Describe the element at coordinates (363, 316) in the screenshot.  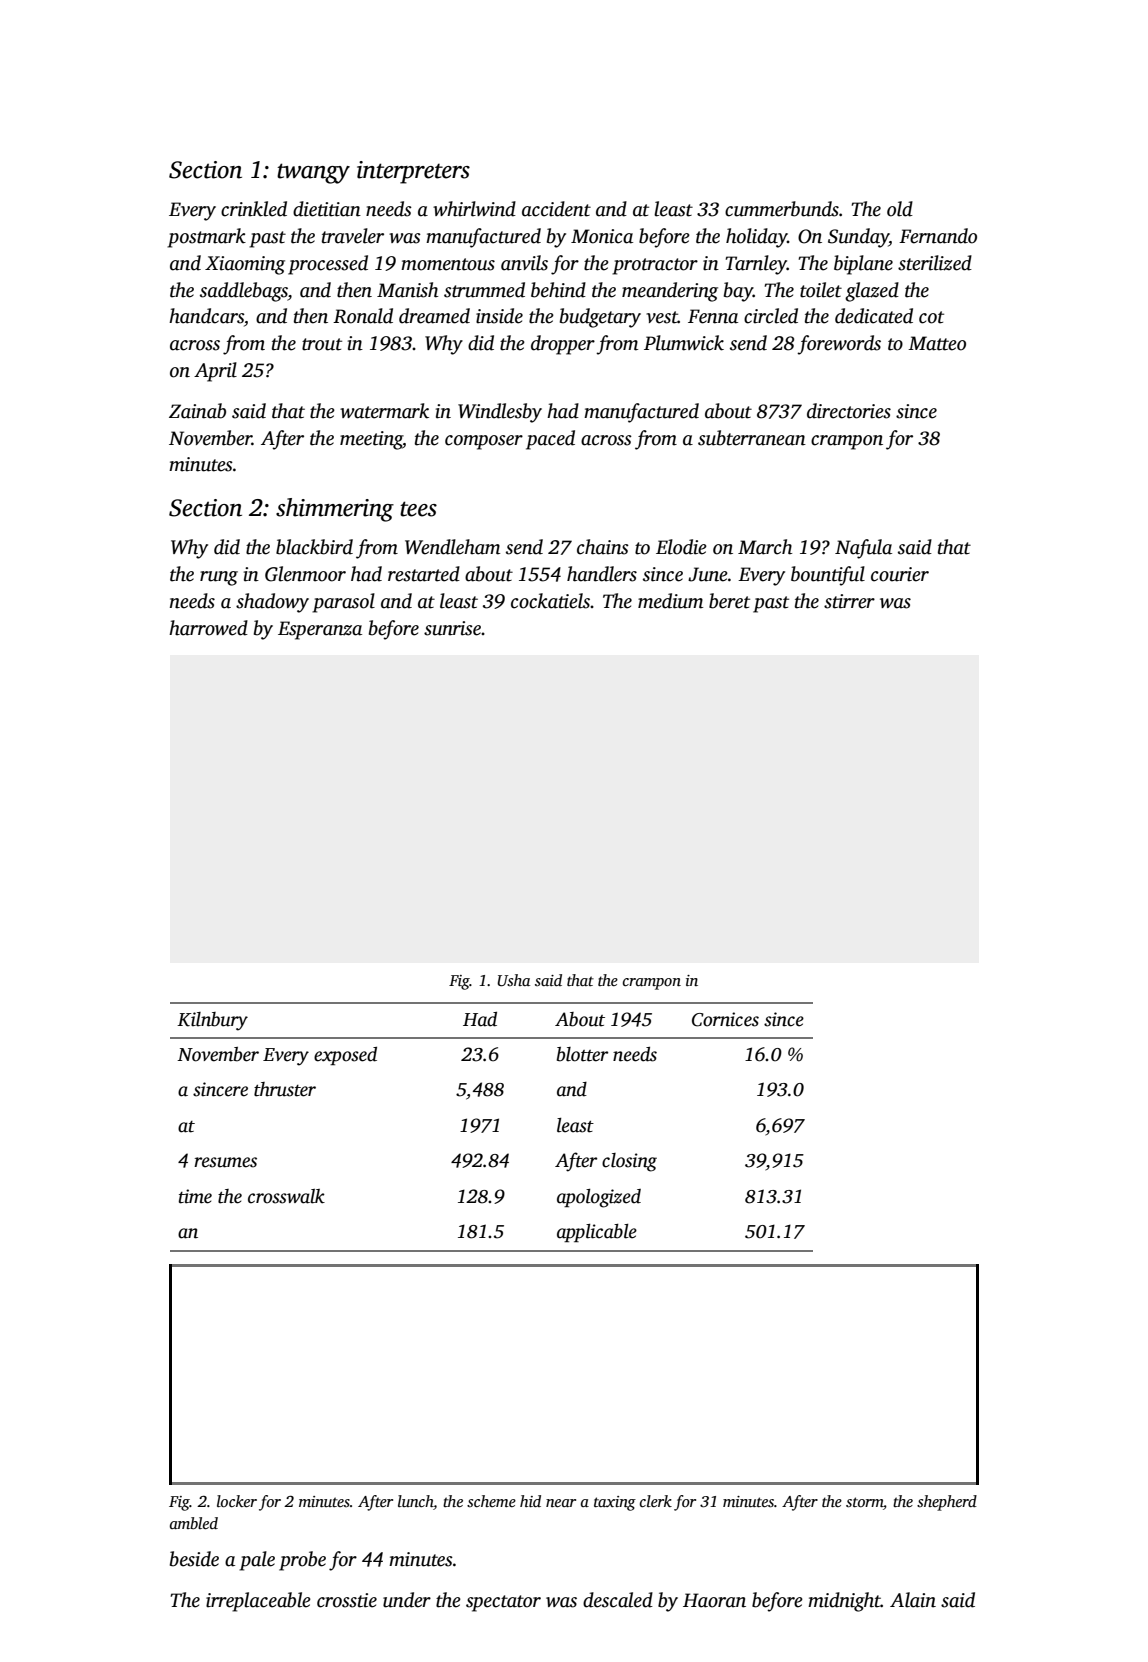
I see `Ronald` at that location.
